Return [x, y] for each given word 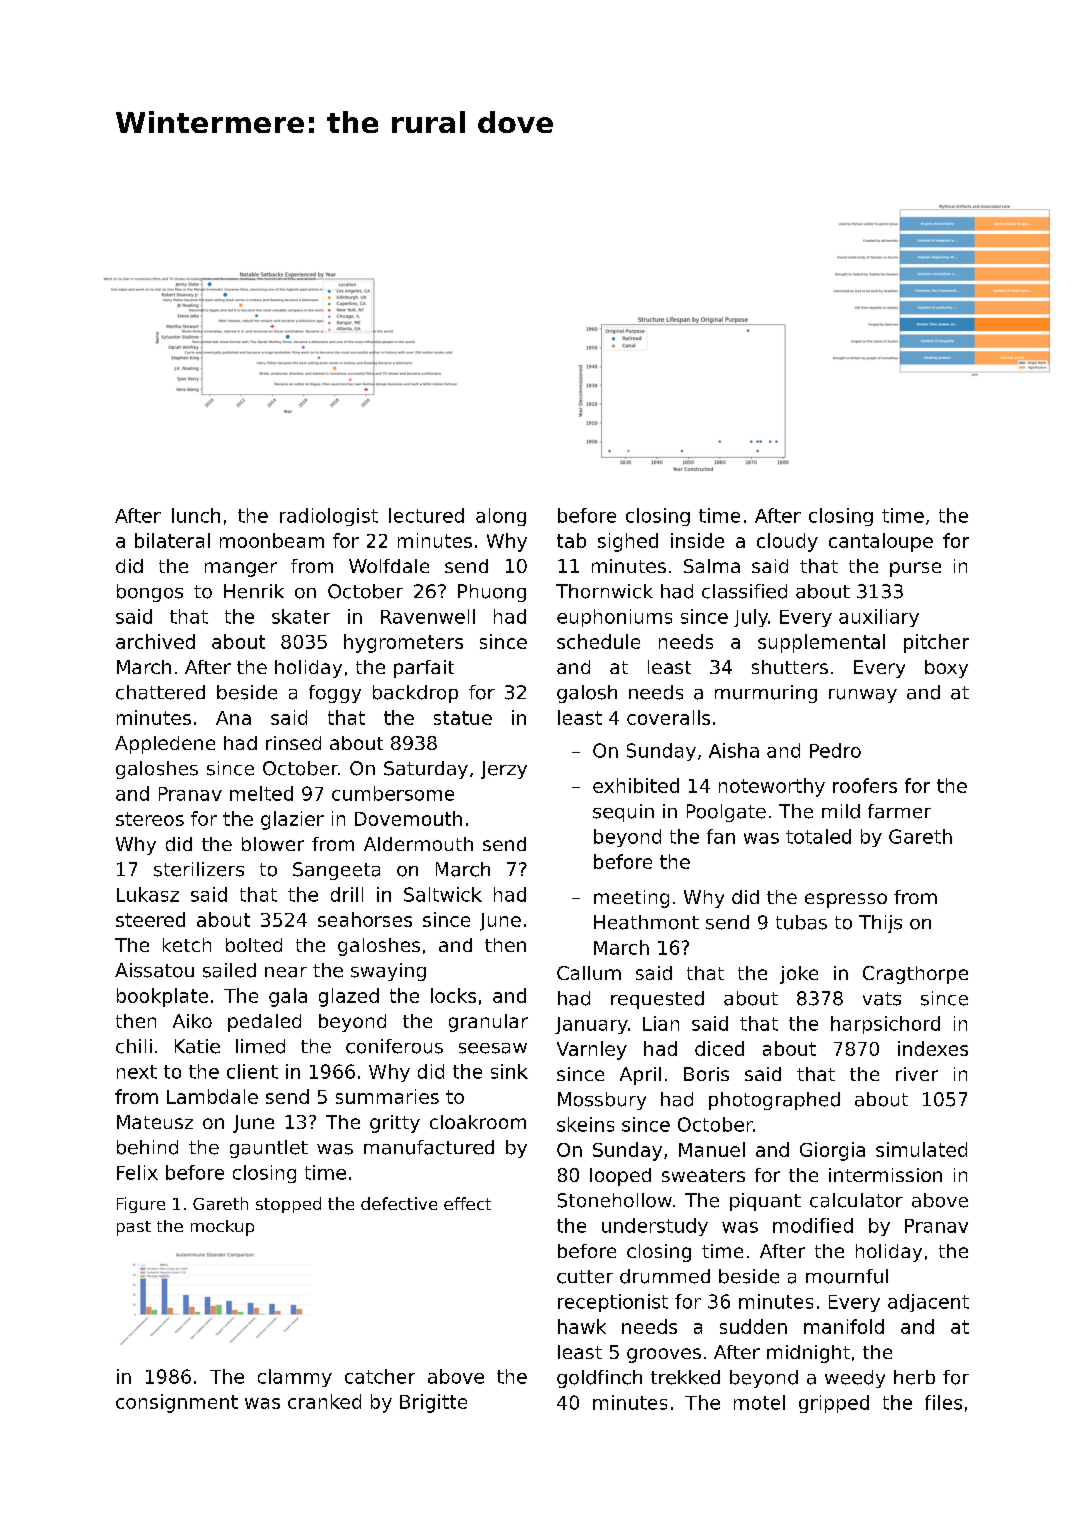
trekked [685, 1377]
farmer [899, 811]
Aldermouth [418, 844]
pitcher [936, 643]
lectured [426, 515]
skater [301, 616]
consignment [177, 1403]
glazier [292, 820]
